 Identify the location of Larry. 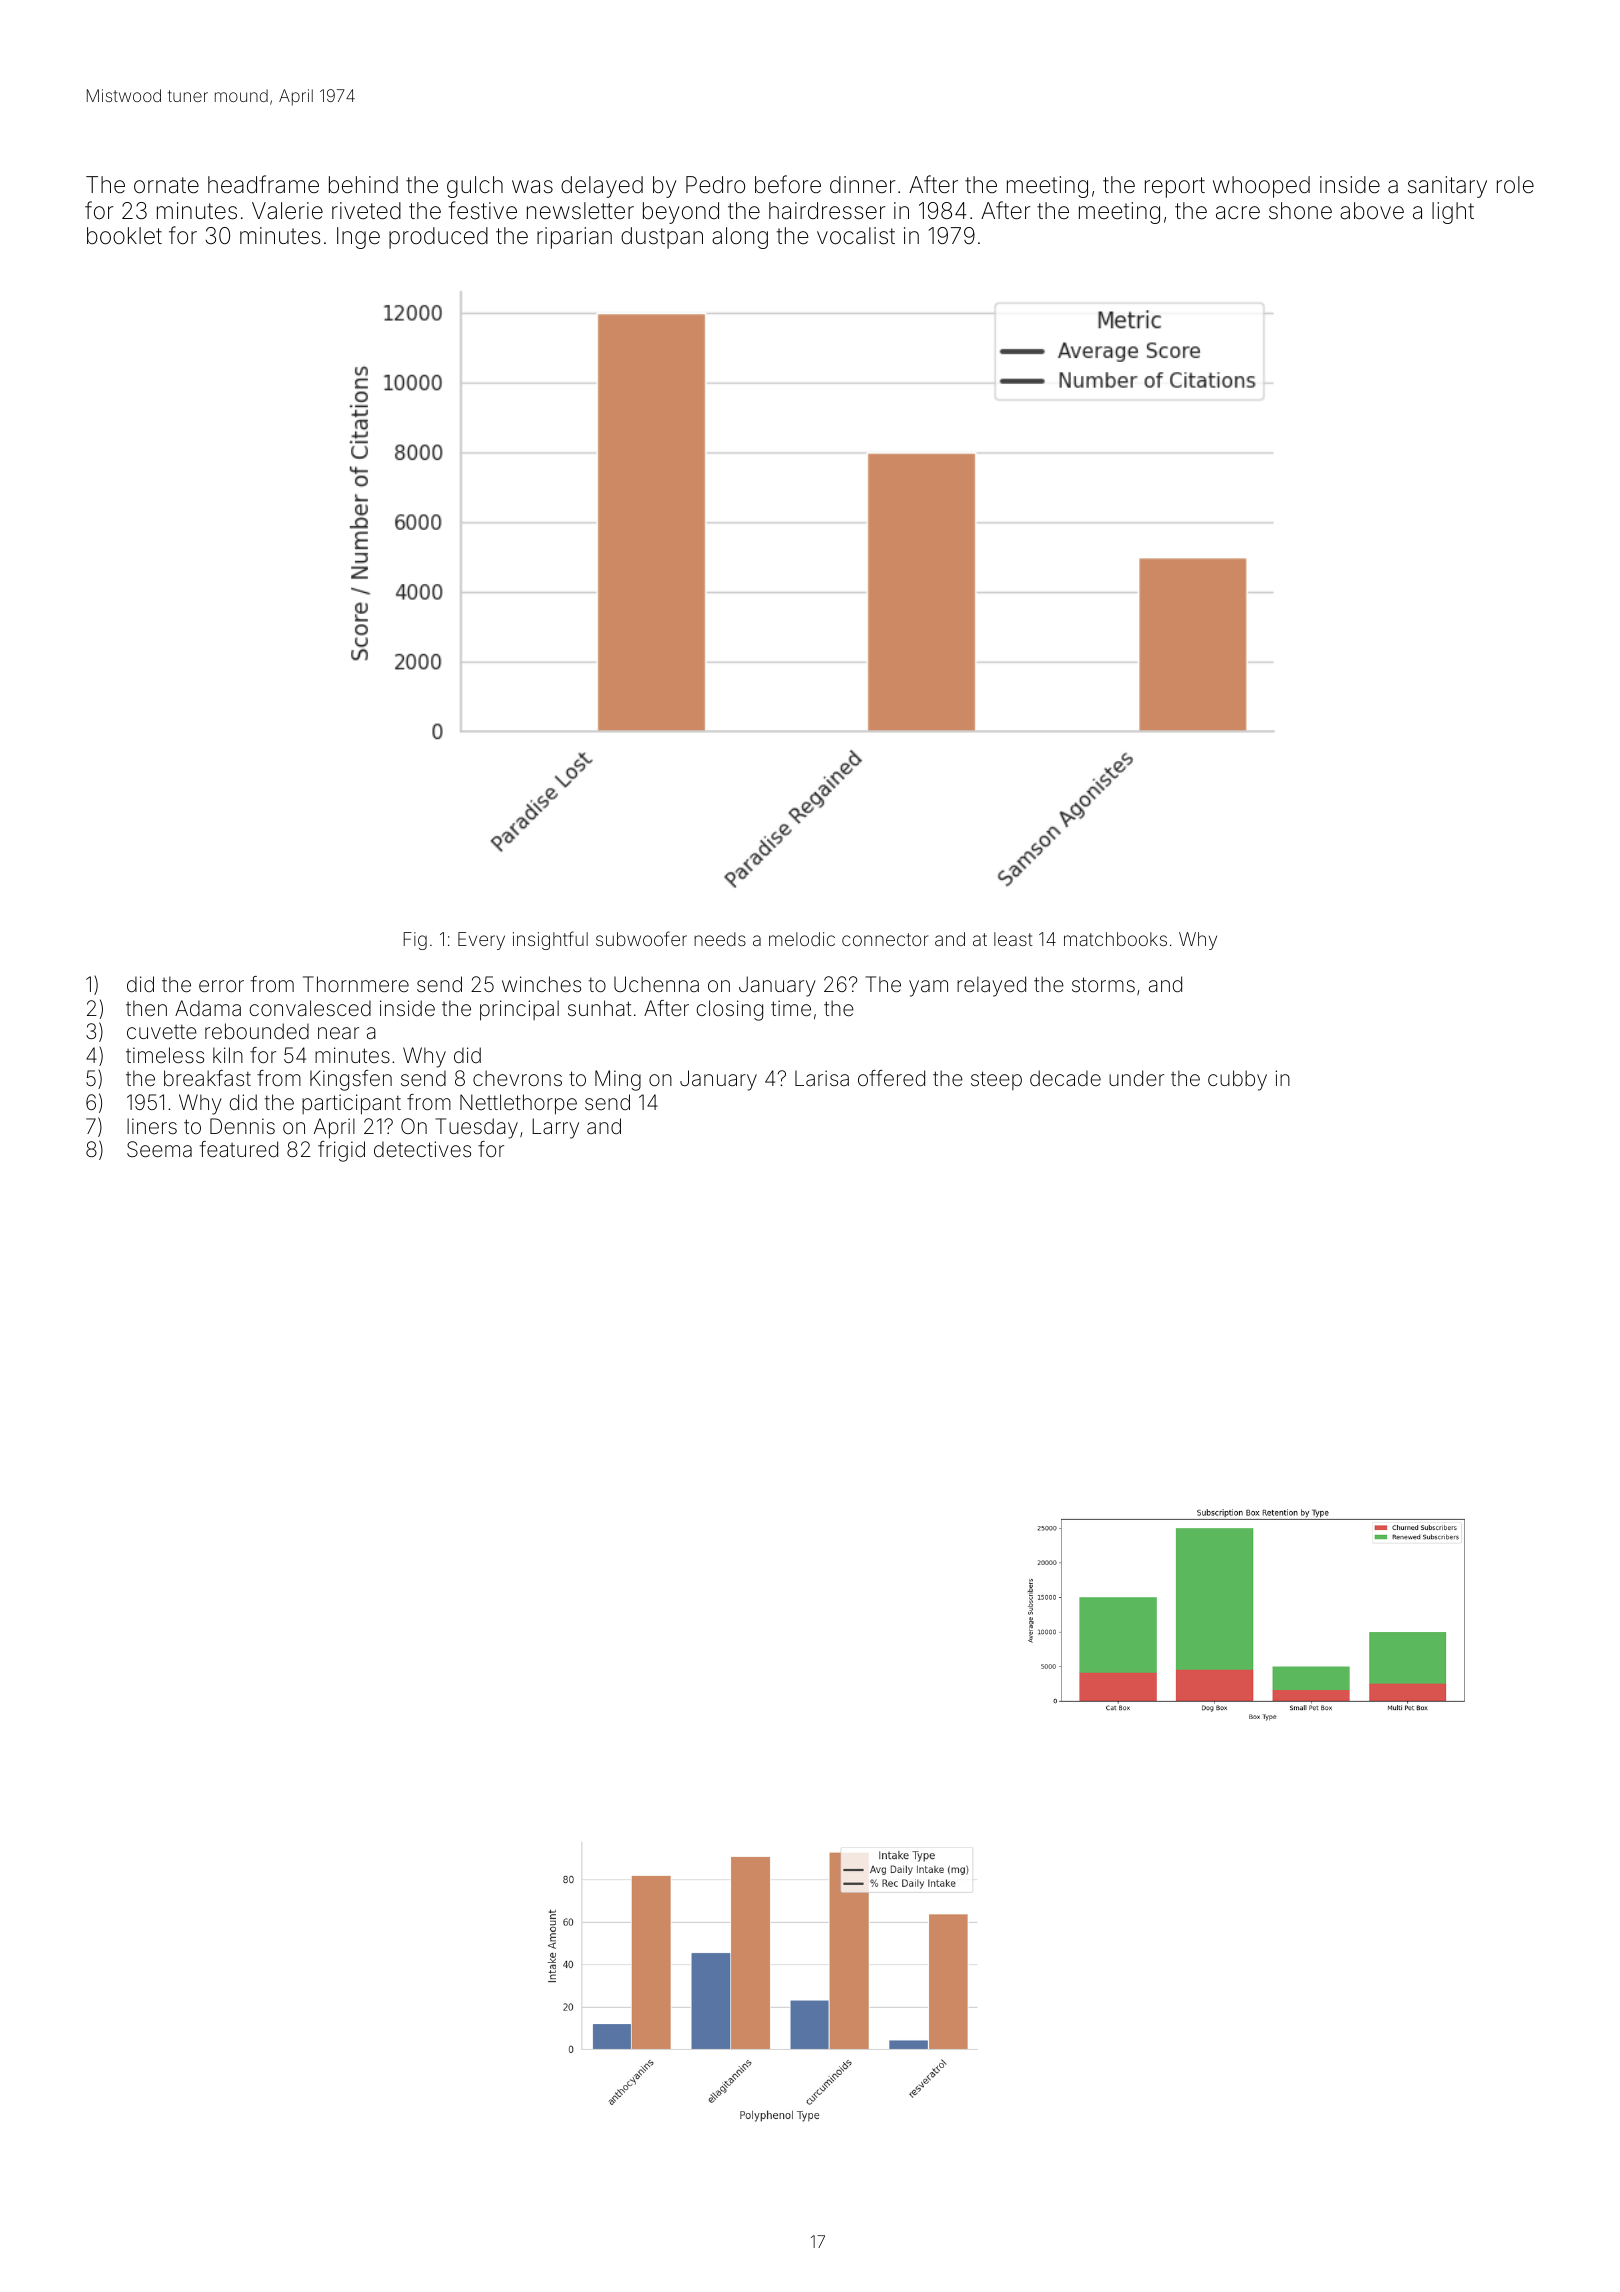
(555, 1128).
